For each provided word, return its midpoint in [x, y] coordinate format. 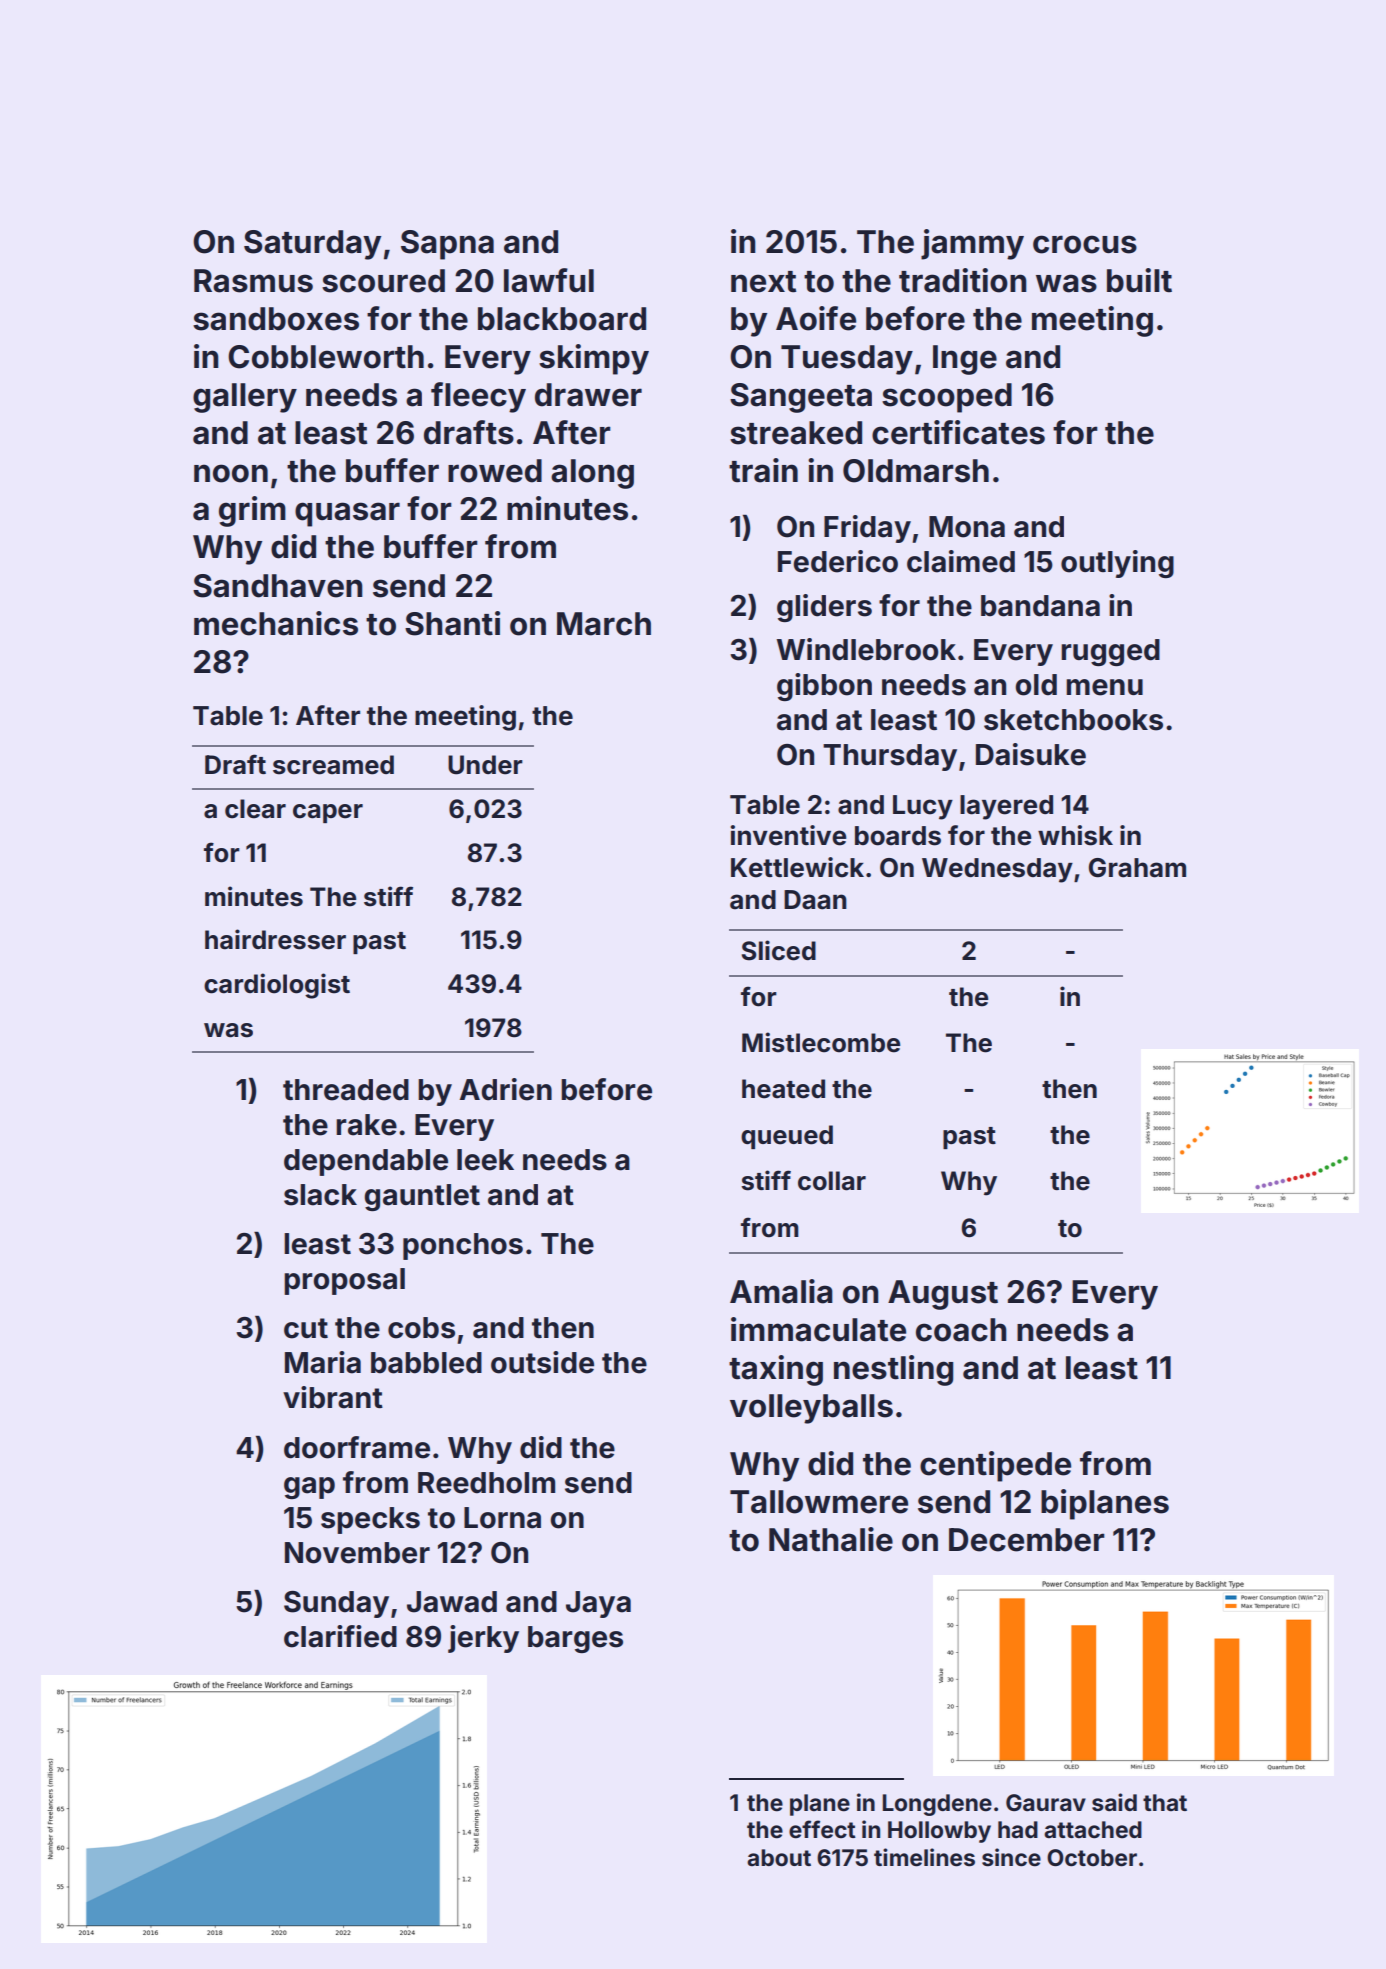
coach [961, 1330]
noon [231, 473]
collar [832, 1181]
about [779, 1858]
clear [255, 809]
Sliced [779, 950]
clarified [340, 1636]
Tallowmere [819, 1502]
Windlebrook [866, 649]
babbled [426, 1363]
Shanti [452, 623]
